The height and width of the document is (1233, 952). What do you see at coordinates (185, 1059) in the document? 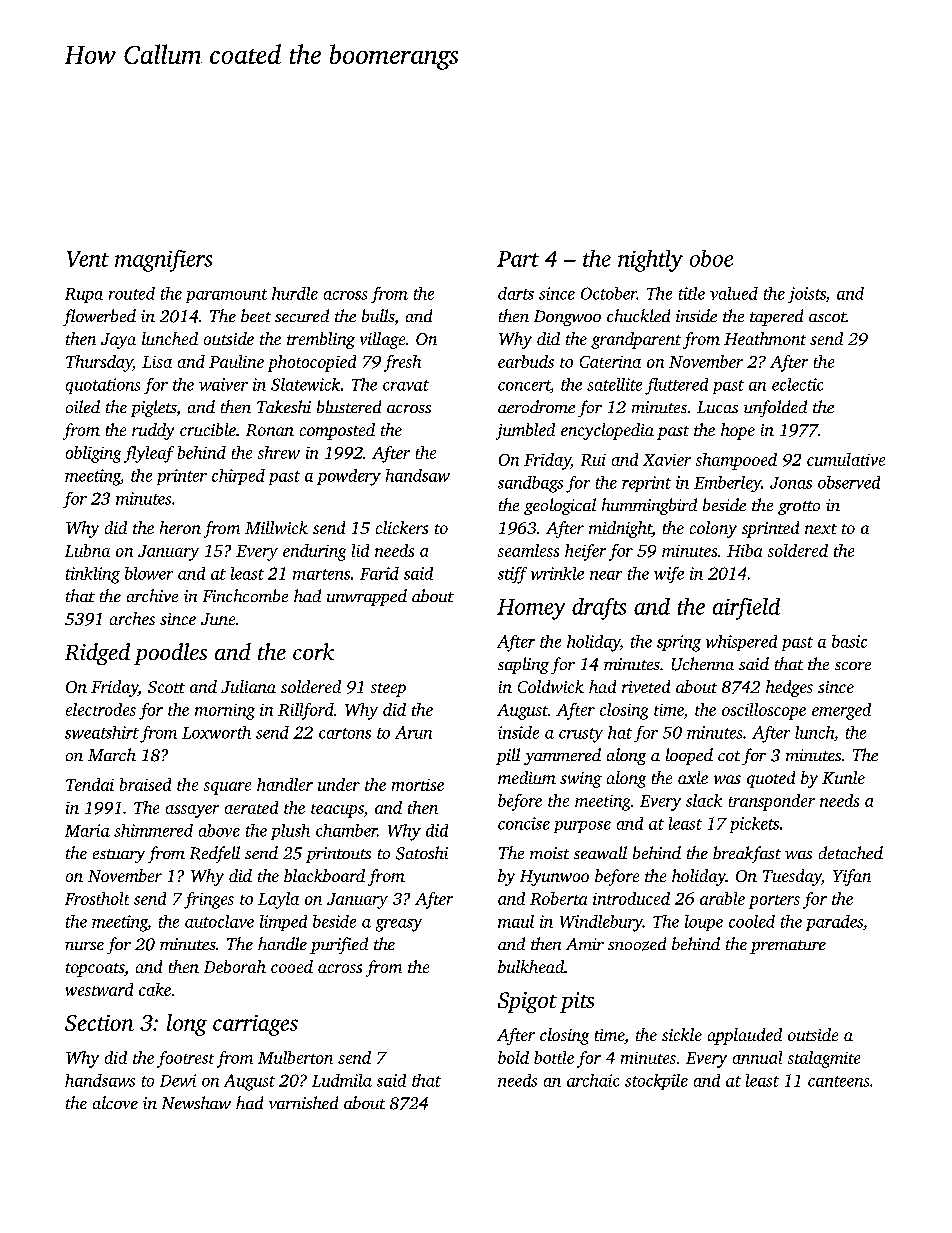
I see `footrest` at bounding box center [185, 1059].
